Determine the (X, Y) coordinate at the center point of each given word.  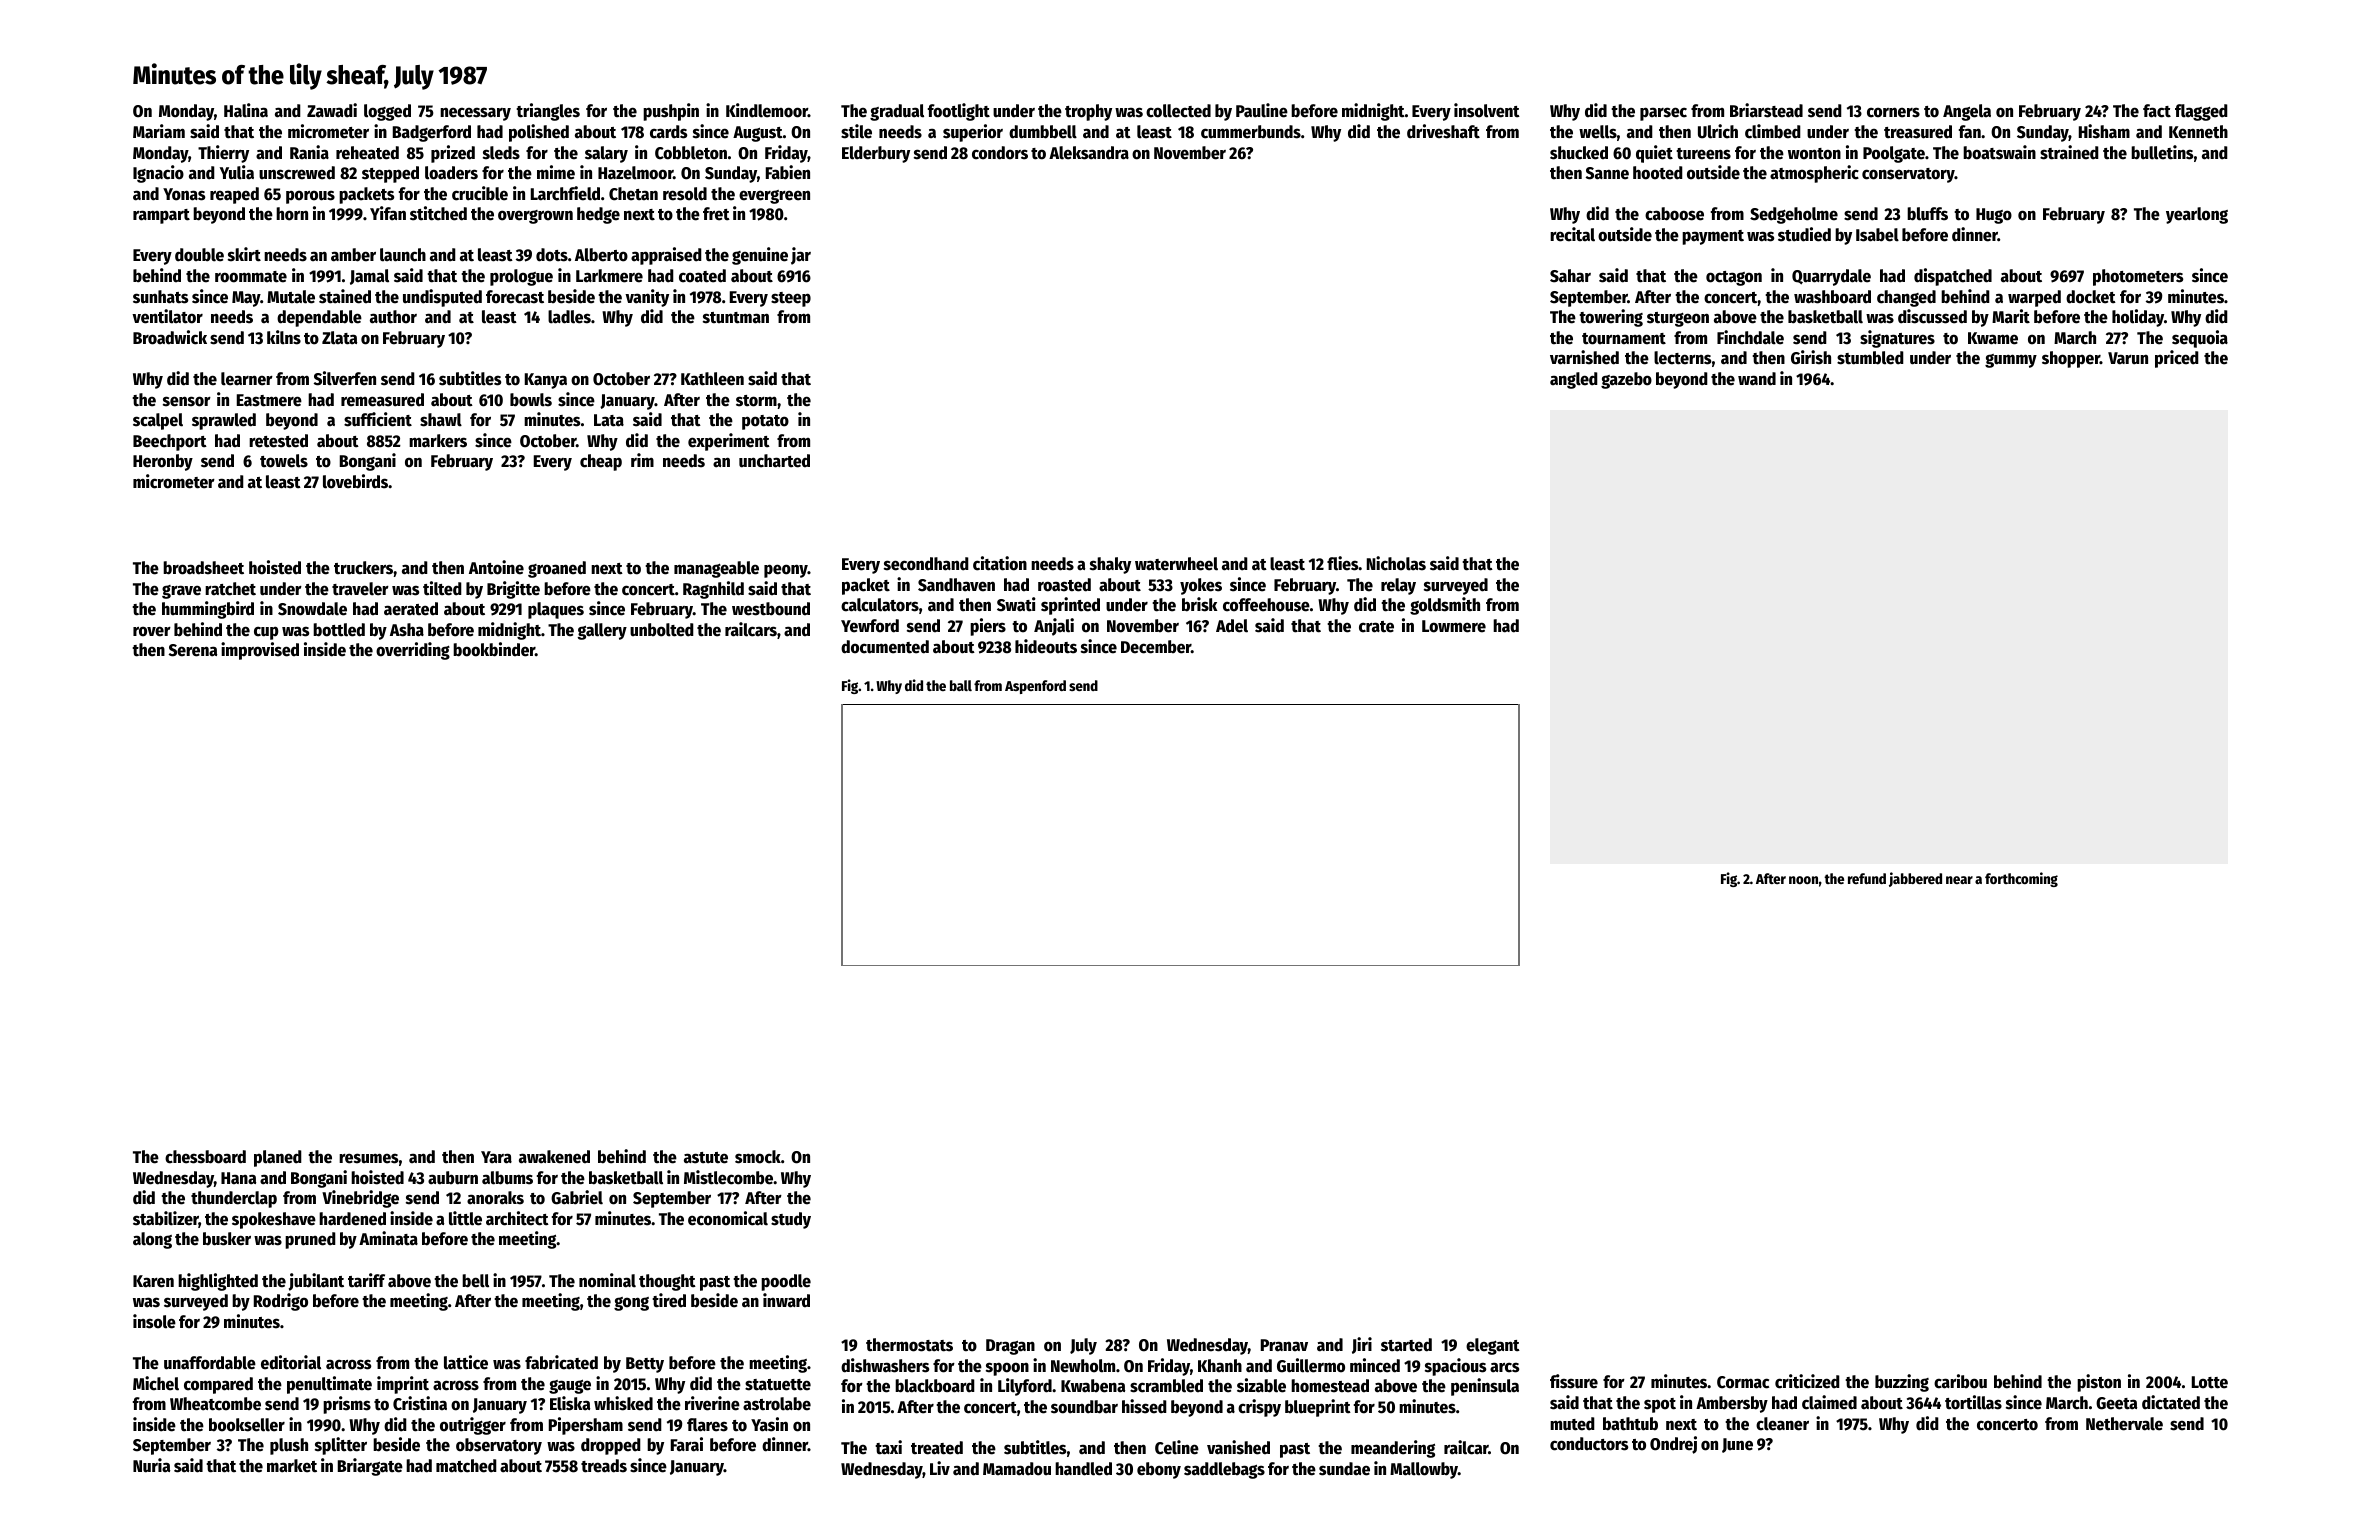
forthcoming (2021, 879)
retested (278, 441)
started (1406, 1345)
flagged (2201, 112)
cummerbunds (1251, 132)
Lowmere (1454, 626)
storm (756, 401)
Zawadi (332, 110)
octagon (1734, 278)
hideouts (1046, 646)
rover (152, 631)
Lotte (2210, 1382)
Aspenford (1035, 687)
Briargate (370, 1467)
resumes (368, 1158)
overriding (413, 651)
